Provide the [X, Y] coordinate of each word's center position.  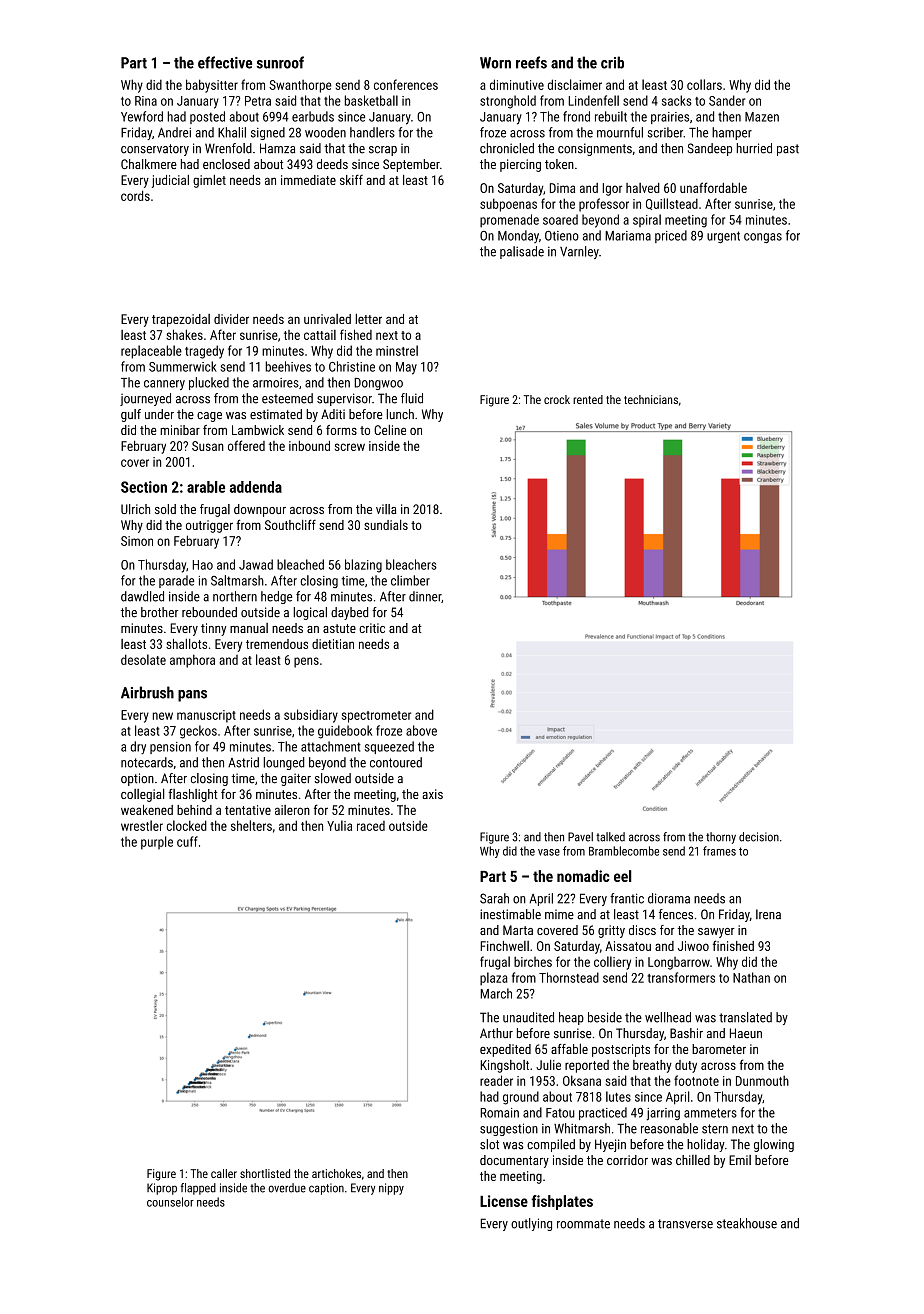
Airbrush [147, 692]
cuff [187, 841]
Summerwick [183, 366]
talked [610, 837]
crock [557, 399]
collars [704, 84]
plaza [494, 979]
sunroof [280, 62]
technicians [651, 399]
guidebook [345, 732]
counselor [170, 1202]
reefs [531, 62]
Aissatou [628, 946]
